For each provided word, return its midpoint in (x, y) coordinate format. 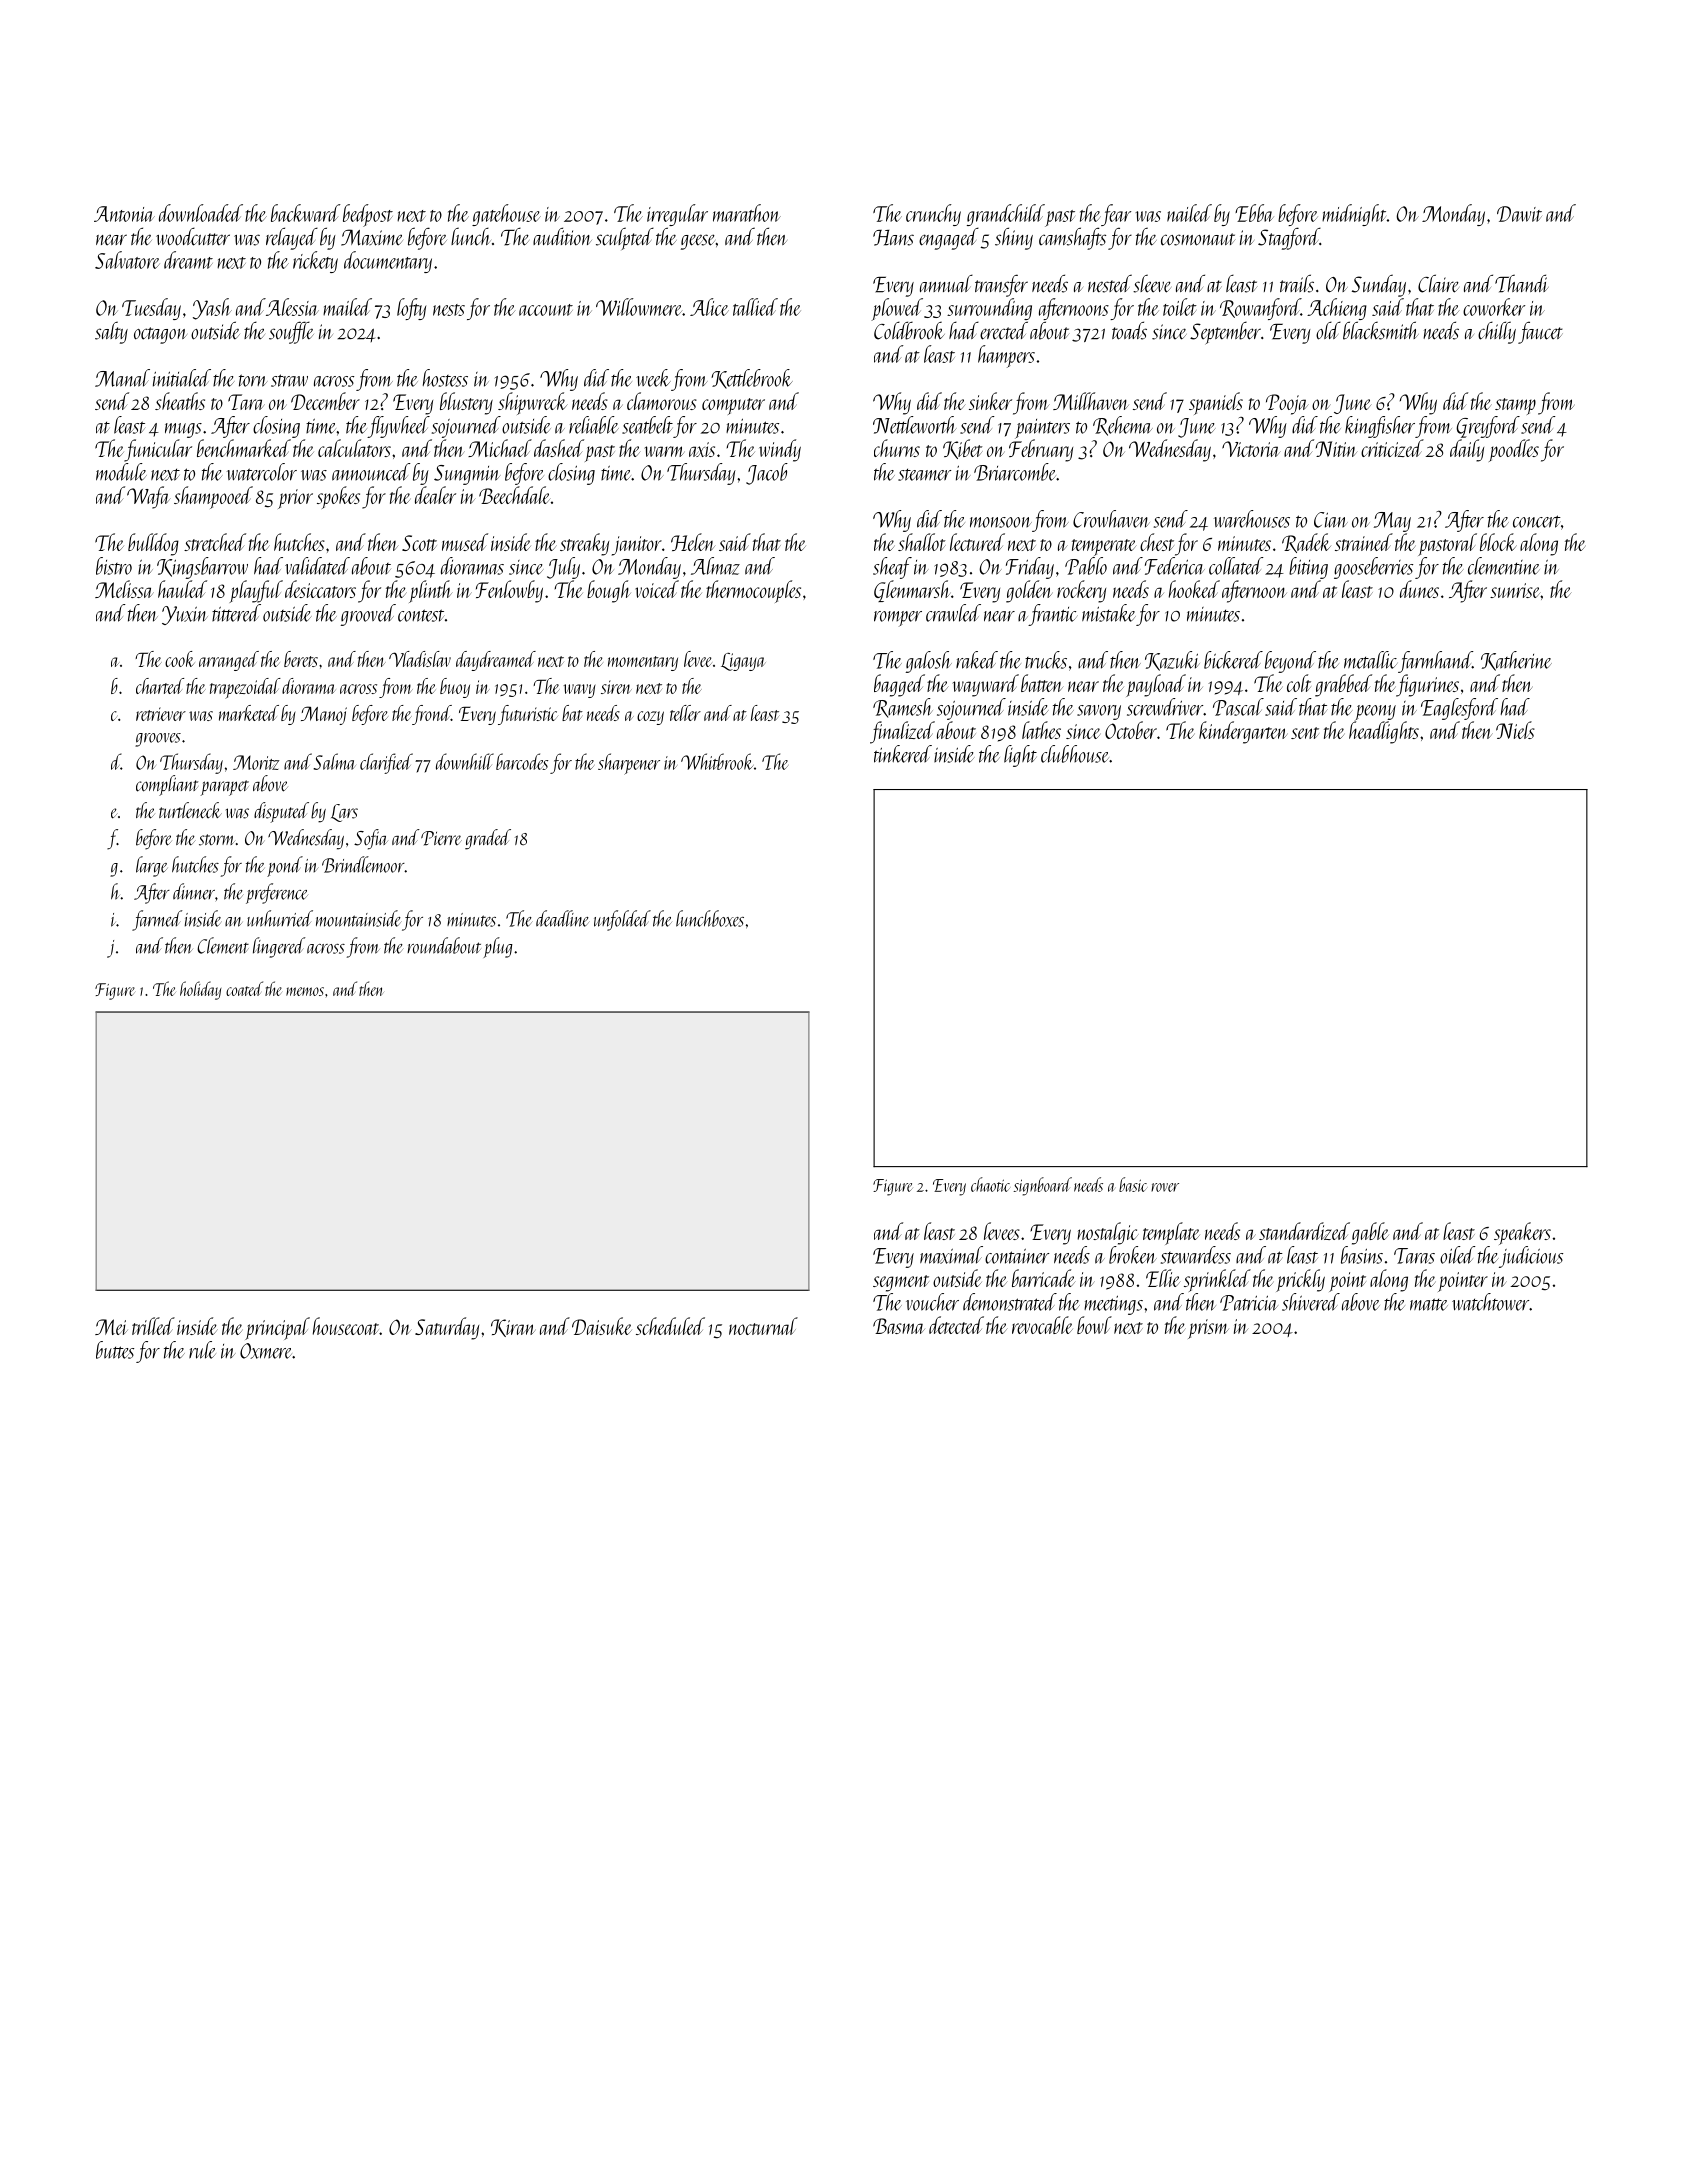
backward (305, 213)
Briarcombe (1015, 472)
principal (277, 1328)
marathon (747, 213)
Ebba (1254, 213)
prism (1208, 1329)
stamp (1515, 406)
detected (956, 1325)
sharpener (629, 764)
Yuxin (185, 615)
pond (285, 866)
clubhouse (1075, 754)
